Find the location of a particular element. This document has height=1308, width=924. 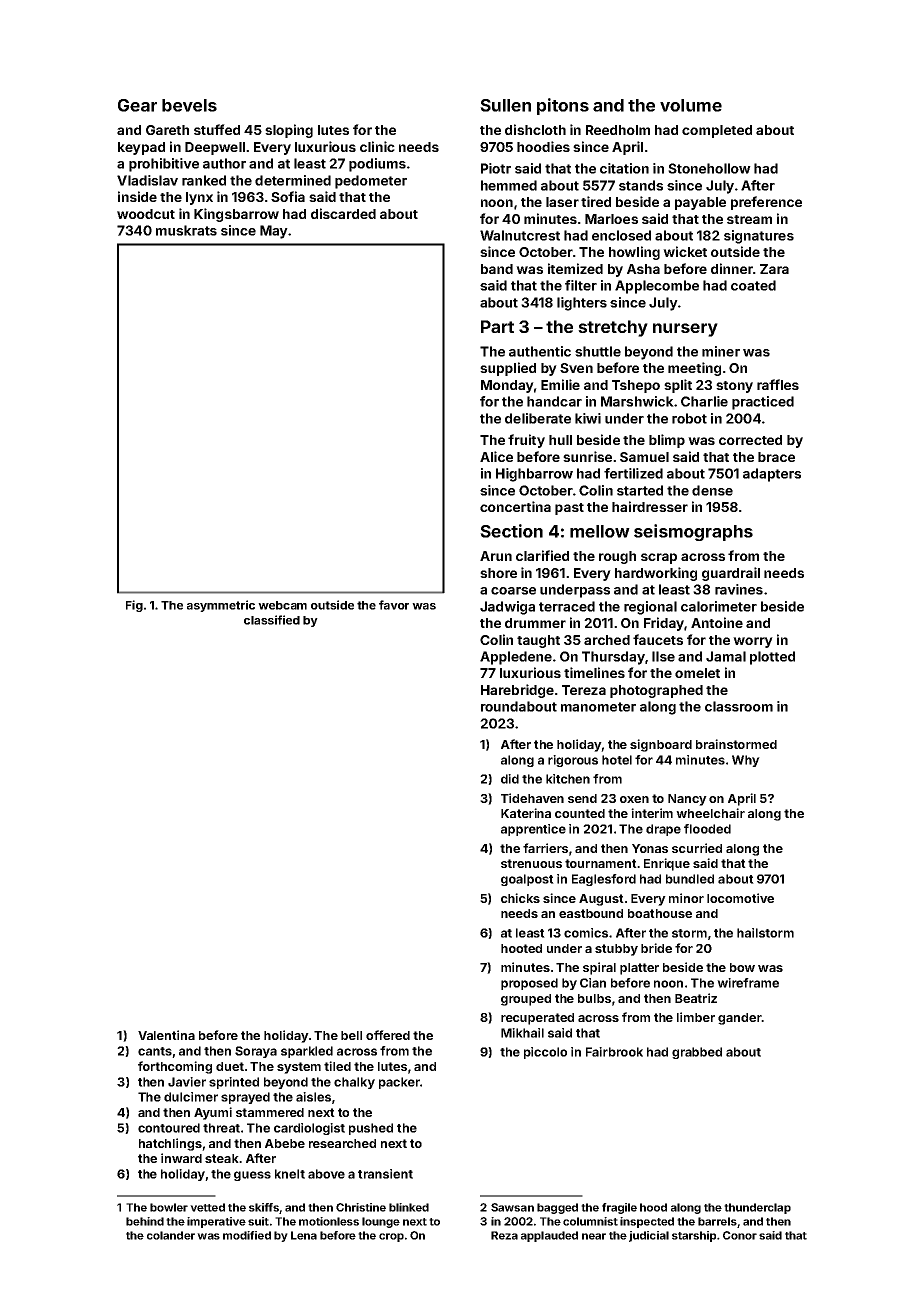

did is located at coordinates (510, 779).
